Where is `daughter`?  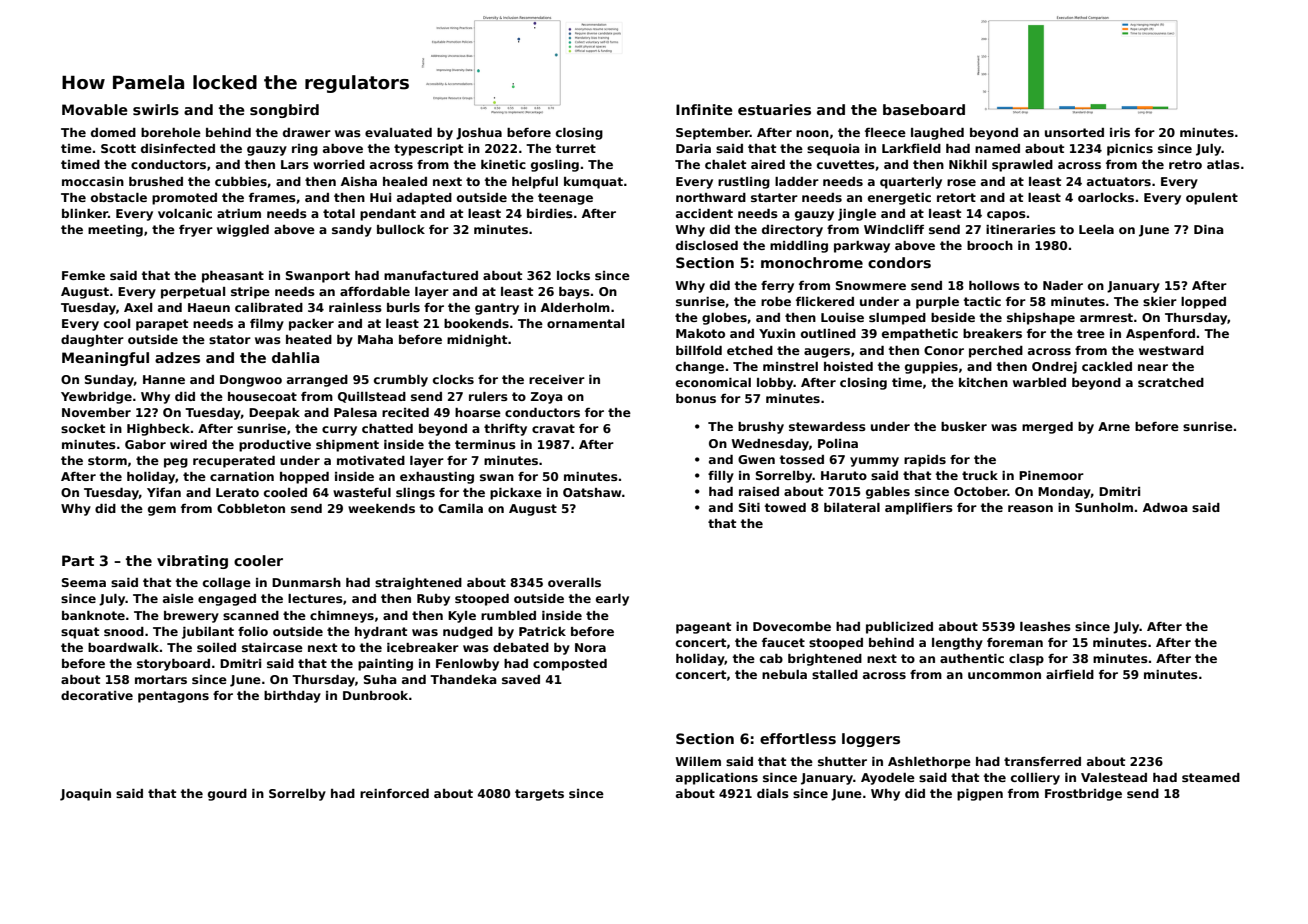 daughter is located at coordinates (92, 341).
